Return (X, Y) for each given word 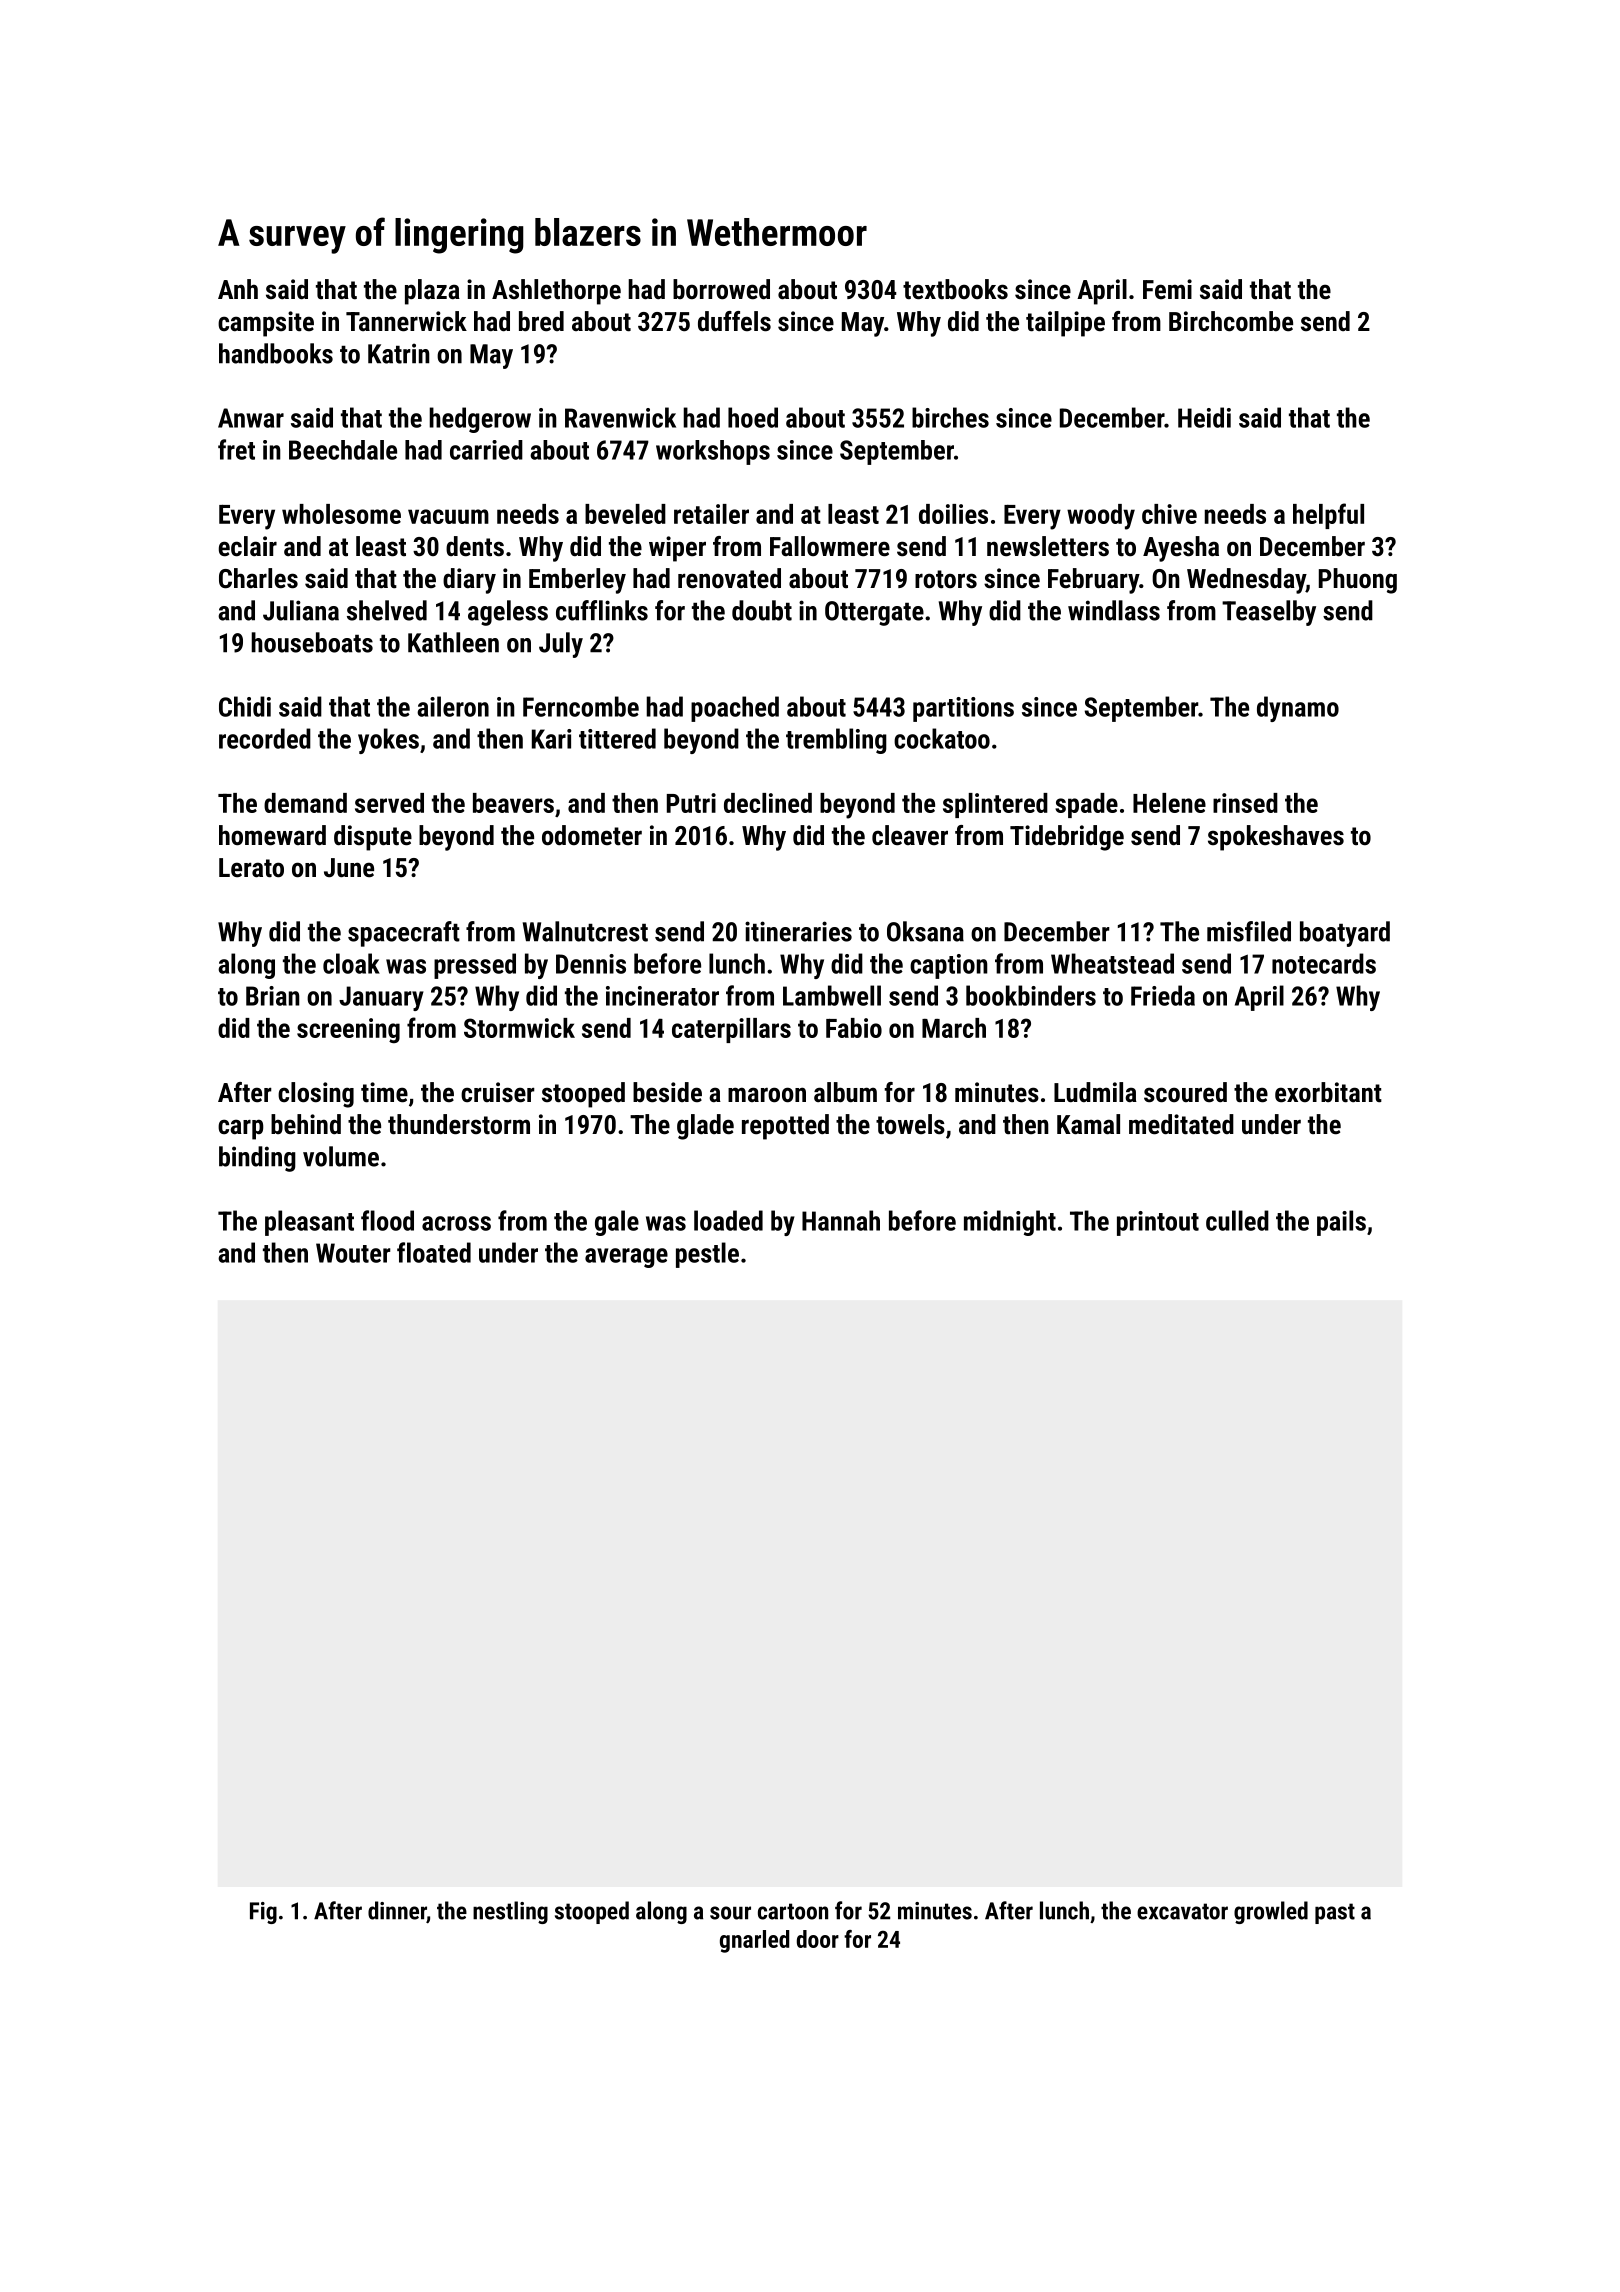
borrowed (721, 289)
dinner (397, 1911)
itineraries (798, 931)
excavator (1182, 1911)
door (818, 1939)
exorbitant (1328, 1092)
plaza (432, 292)
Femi (1167, 289)
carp (240, 1129)
